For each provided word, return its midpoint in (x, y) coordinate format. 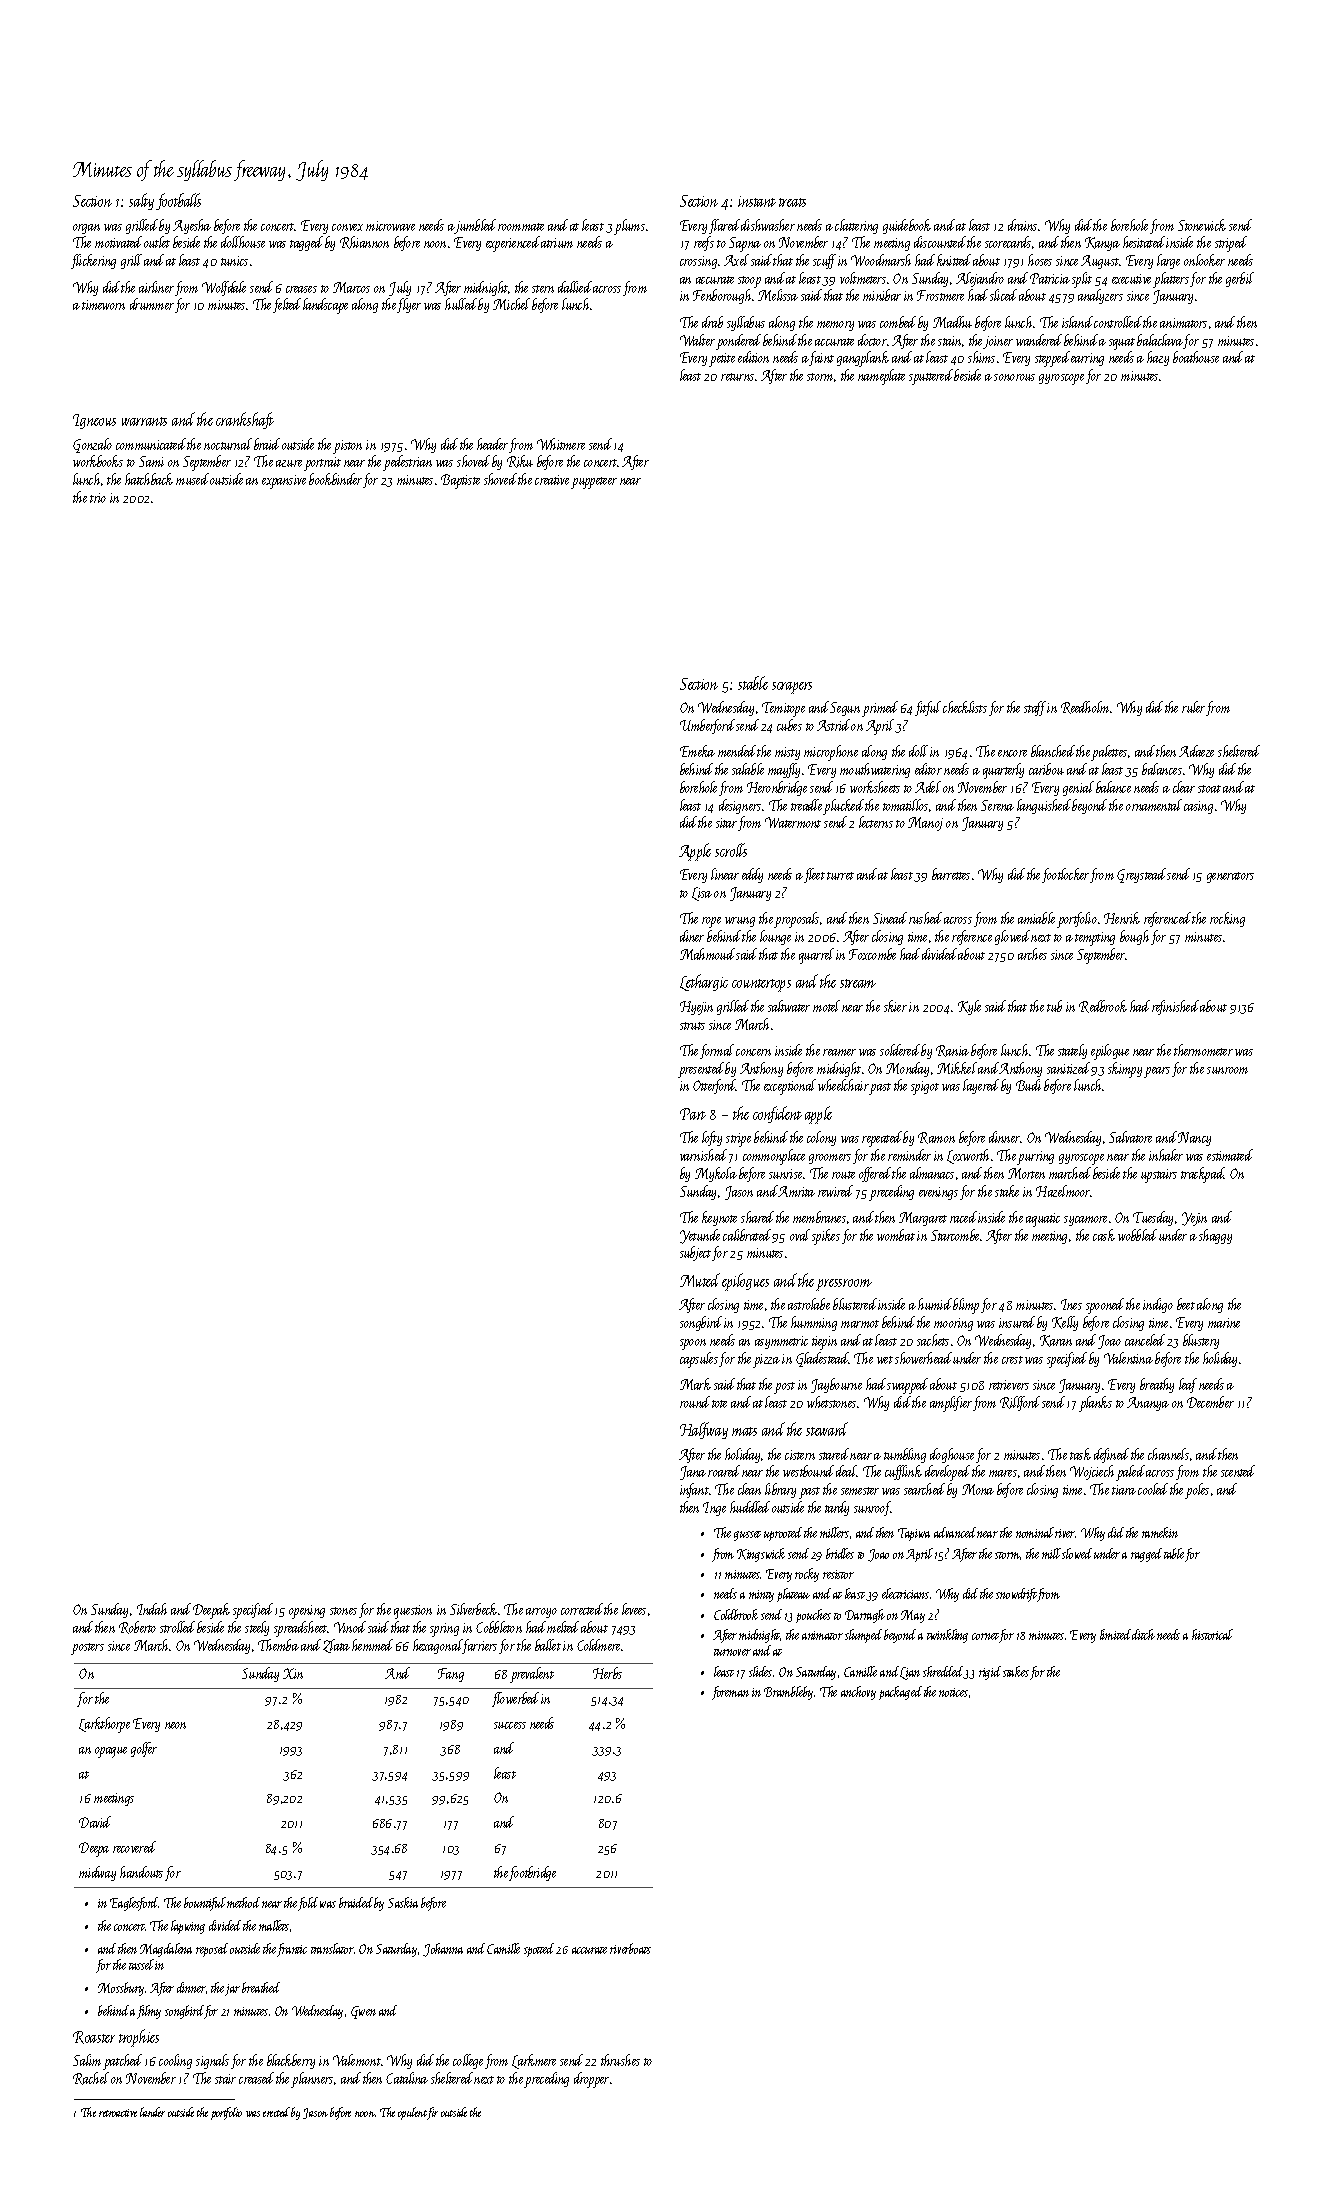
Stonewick (1202, 225)
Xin (293, 1673)
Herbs (607, 1673)
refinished (1175, 1007)
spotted (539, 1950)
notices (953, 1692)
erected (276, 2112)
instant (757, 201)
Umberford (707, 726)
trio (98, 498)
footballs (178, 201)
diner (692, 936)
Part (693, 1114)
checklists (965, 707)
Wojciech (1092, 1472)
